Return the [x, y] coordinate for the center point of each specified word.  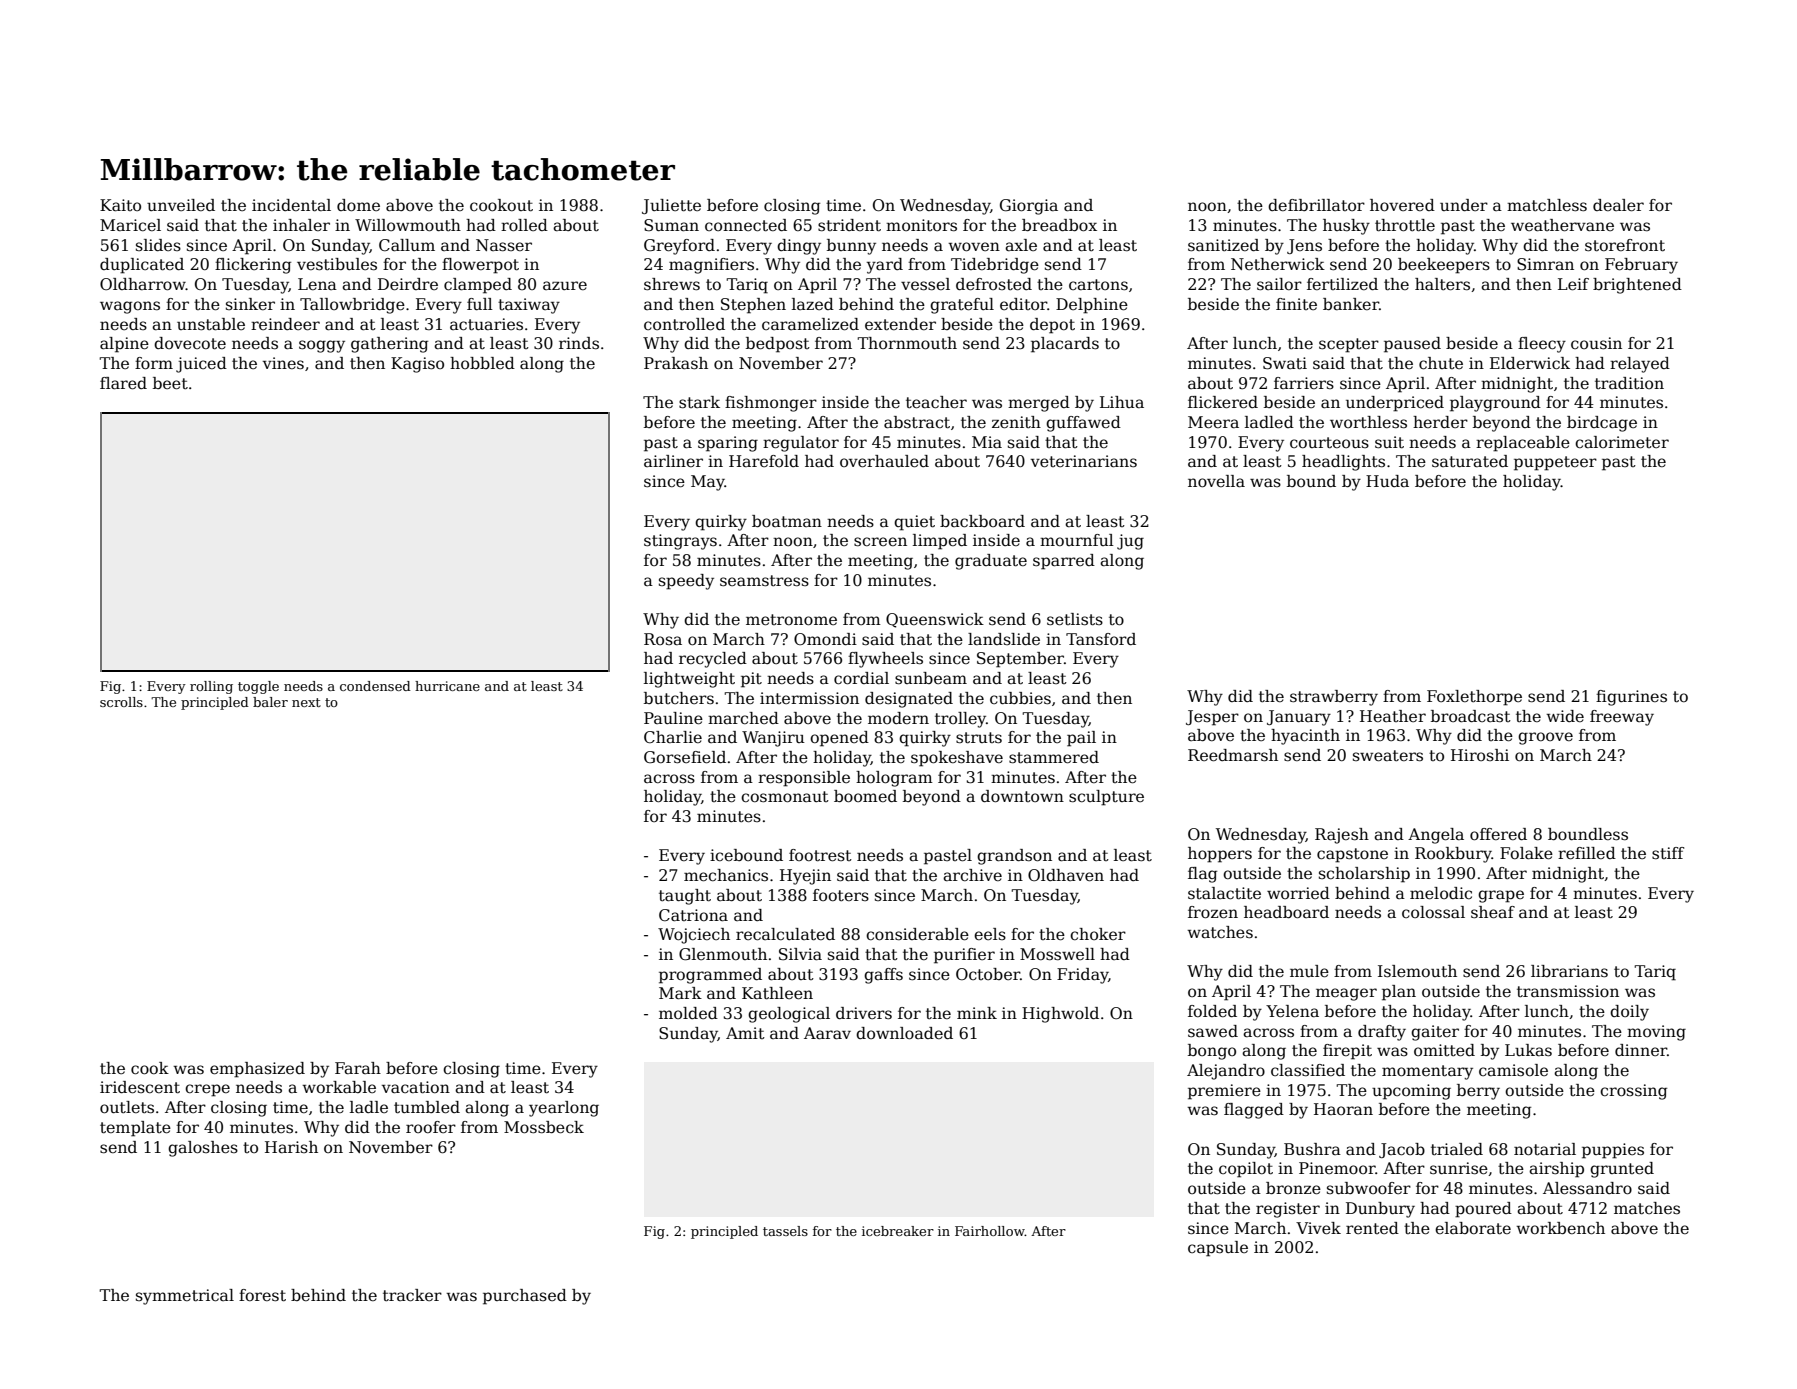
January [1299, 718]
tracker [412, 1295]
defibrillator [1316, 205]
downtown [1022, 796]
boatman [787, 521]
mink [977, 1013]
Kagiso [417, 365]
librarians [1569, 971]
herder [1440, 422]
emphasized [257, 1070]
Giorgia [1029, 207]
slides [158, 245]
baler [270, 702]
